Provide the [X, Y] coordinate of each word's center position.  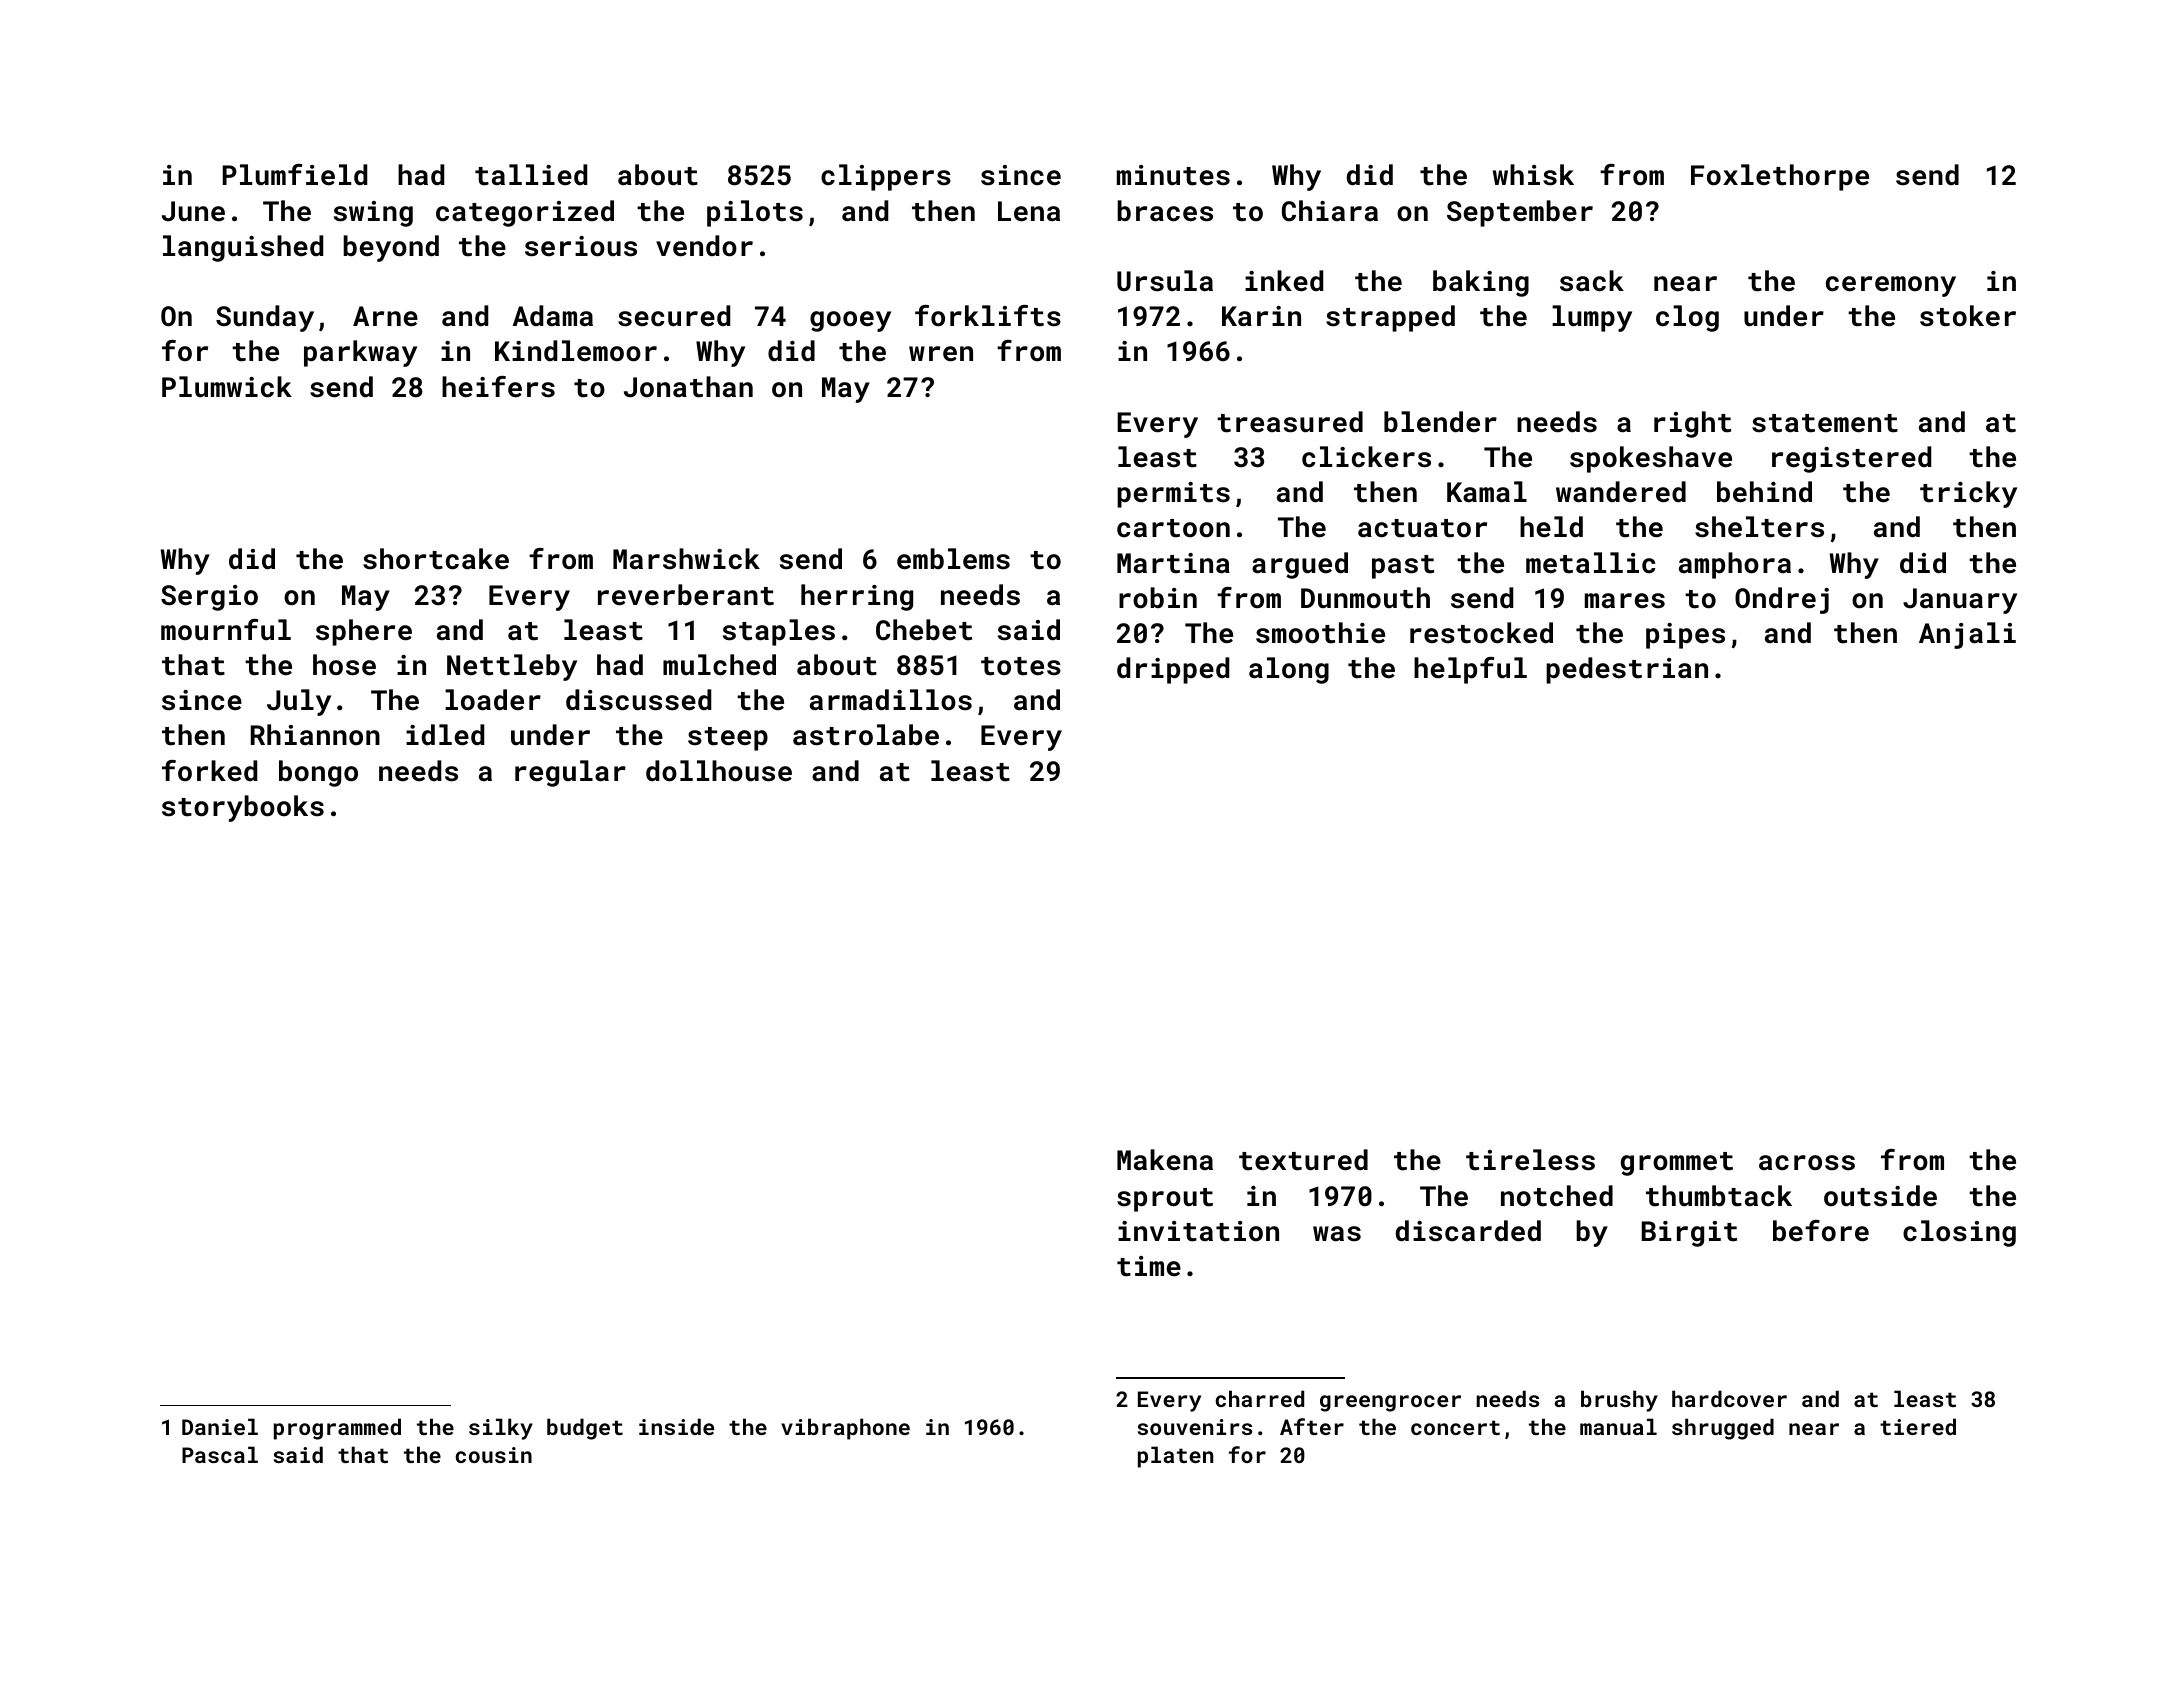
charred [1259, 1398]
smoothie [1320, 633]
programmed [337, 1429]
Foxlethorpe [1780, 177]
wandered [1621, 492]
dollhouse [719, 771]
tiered [1918, 1426]
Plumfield [295, 175]
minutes [1173, 175]
